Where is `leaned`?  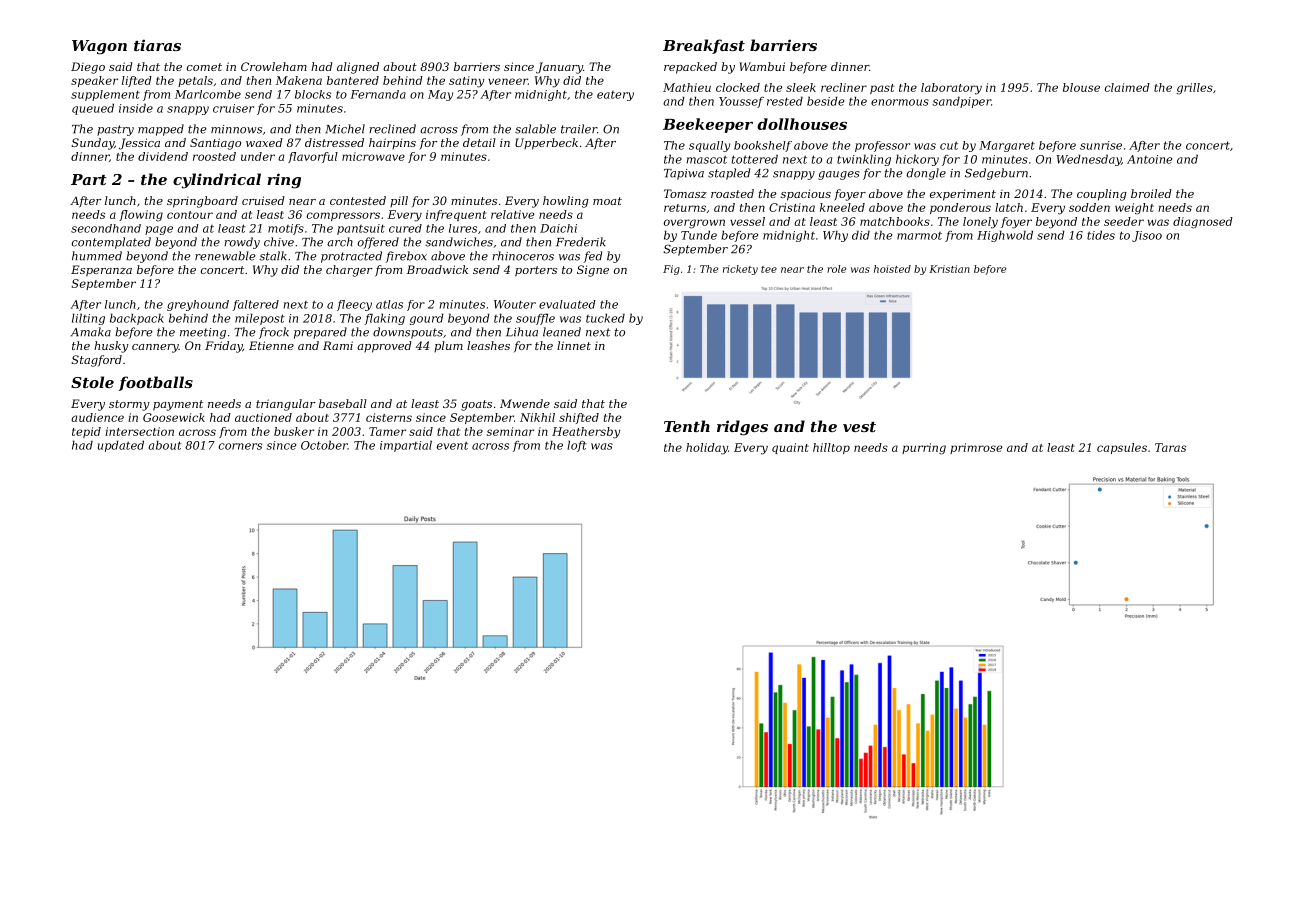
leaned is located at coordinates (562, 332).
